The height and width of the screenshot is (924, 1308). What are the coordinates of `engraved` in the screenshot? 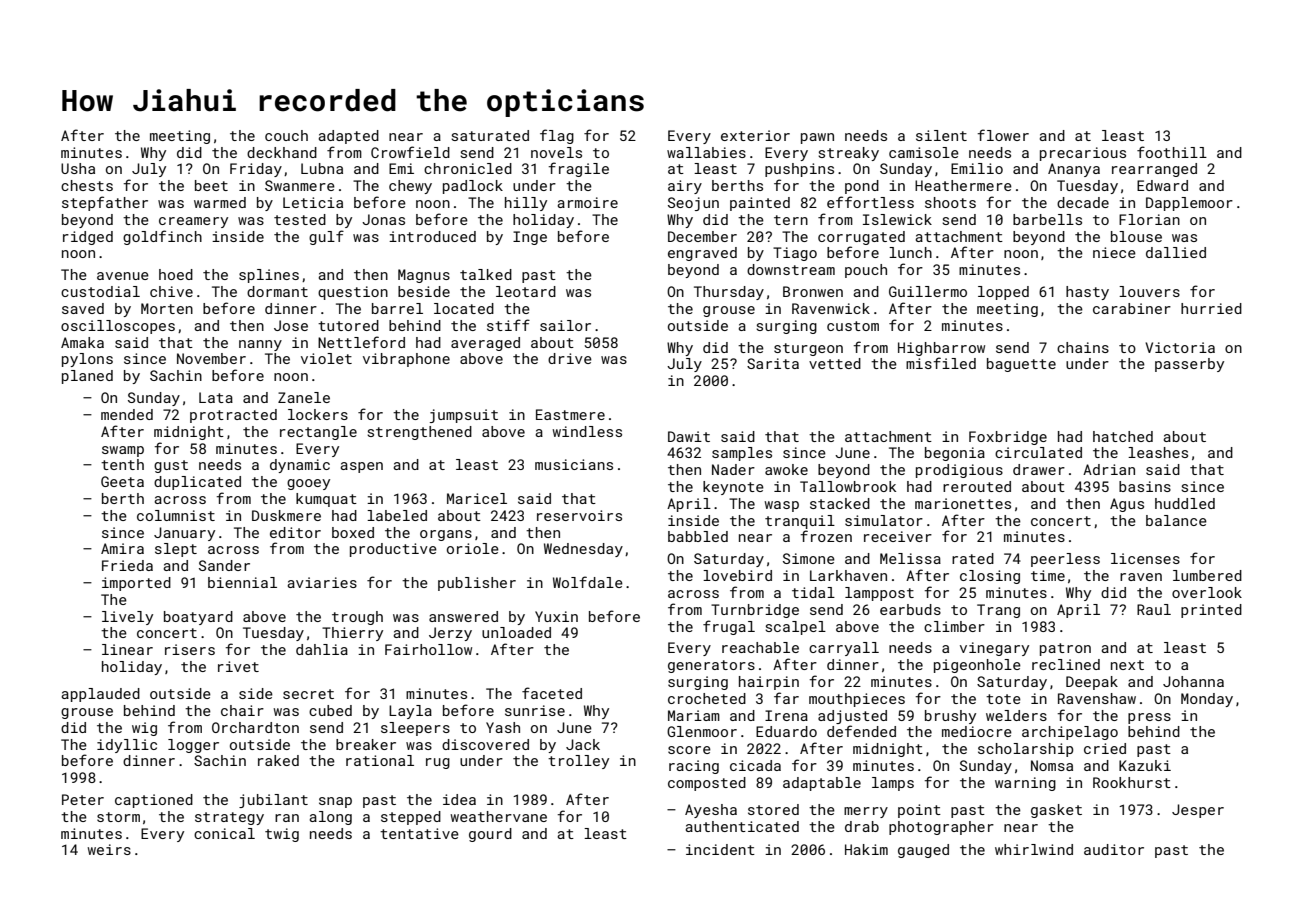 It's located at (702, 254).
